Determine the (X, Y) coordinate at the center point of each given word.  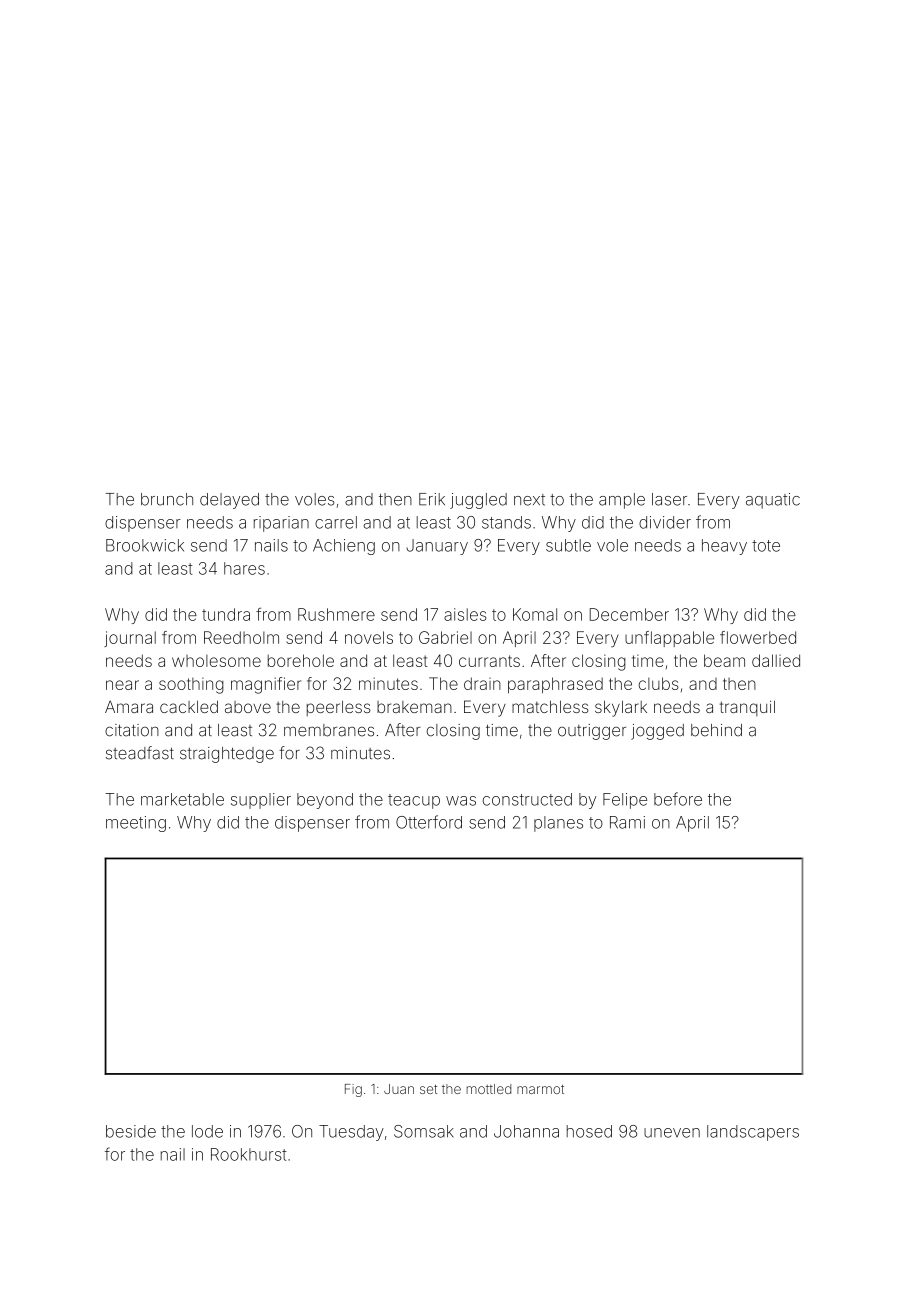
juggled (478, 501)
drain (482, 683)
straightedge (227, 755)
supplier (261, 801)
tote (766, 546)
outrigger (592, 732)
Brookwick (145, 545)
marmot (540, 1089)
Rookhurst (249, 1154)
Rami (627, 822)
